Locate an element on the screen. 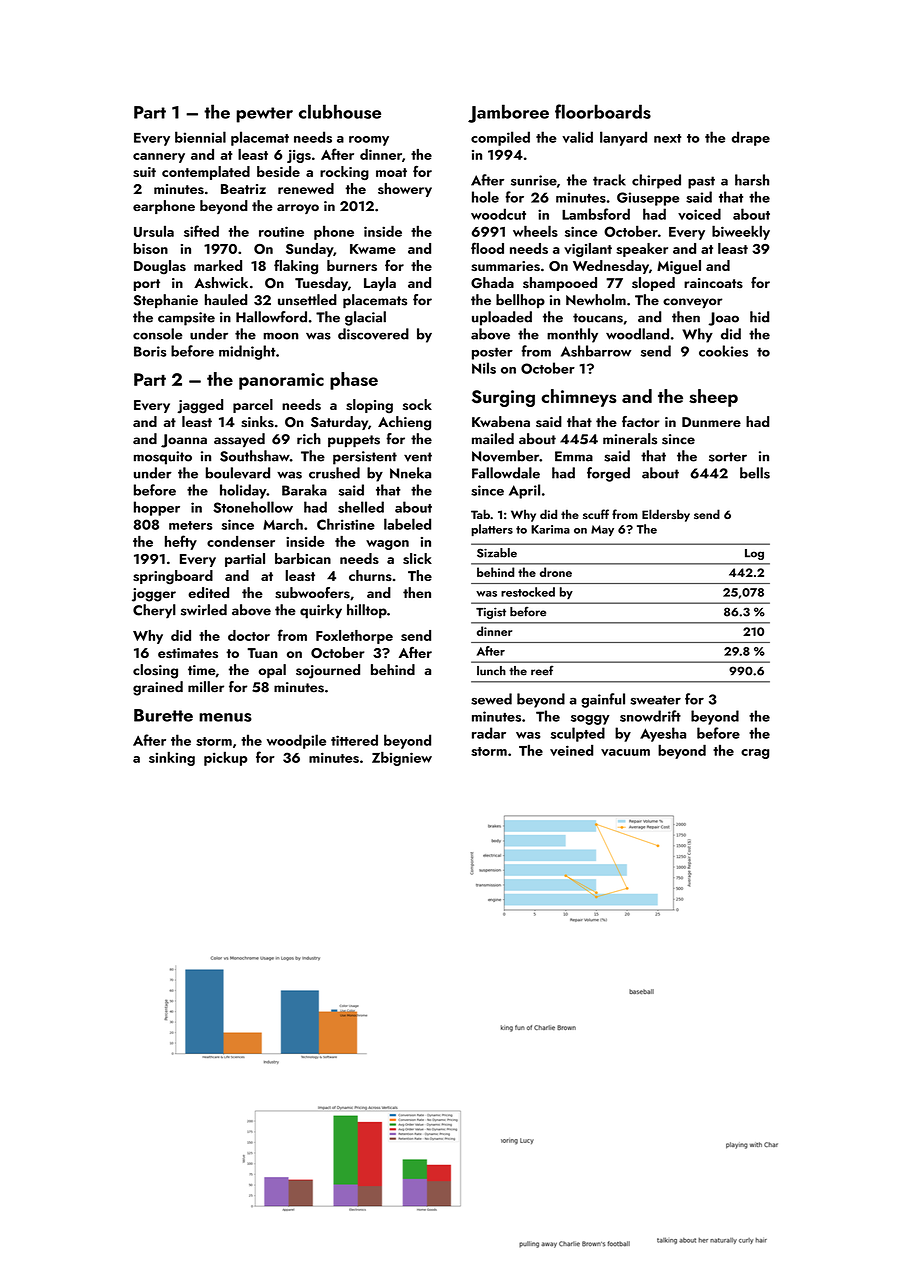 The width and height of the screenshot is (903, 1282). bells is located at coordinates (755, 473).
